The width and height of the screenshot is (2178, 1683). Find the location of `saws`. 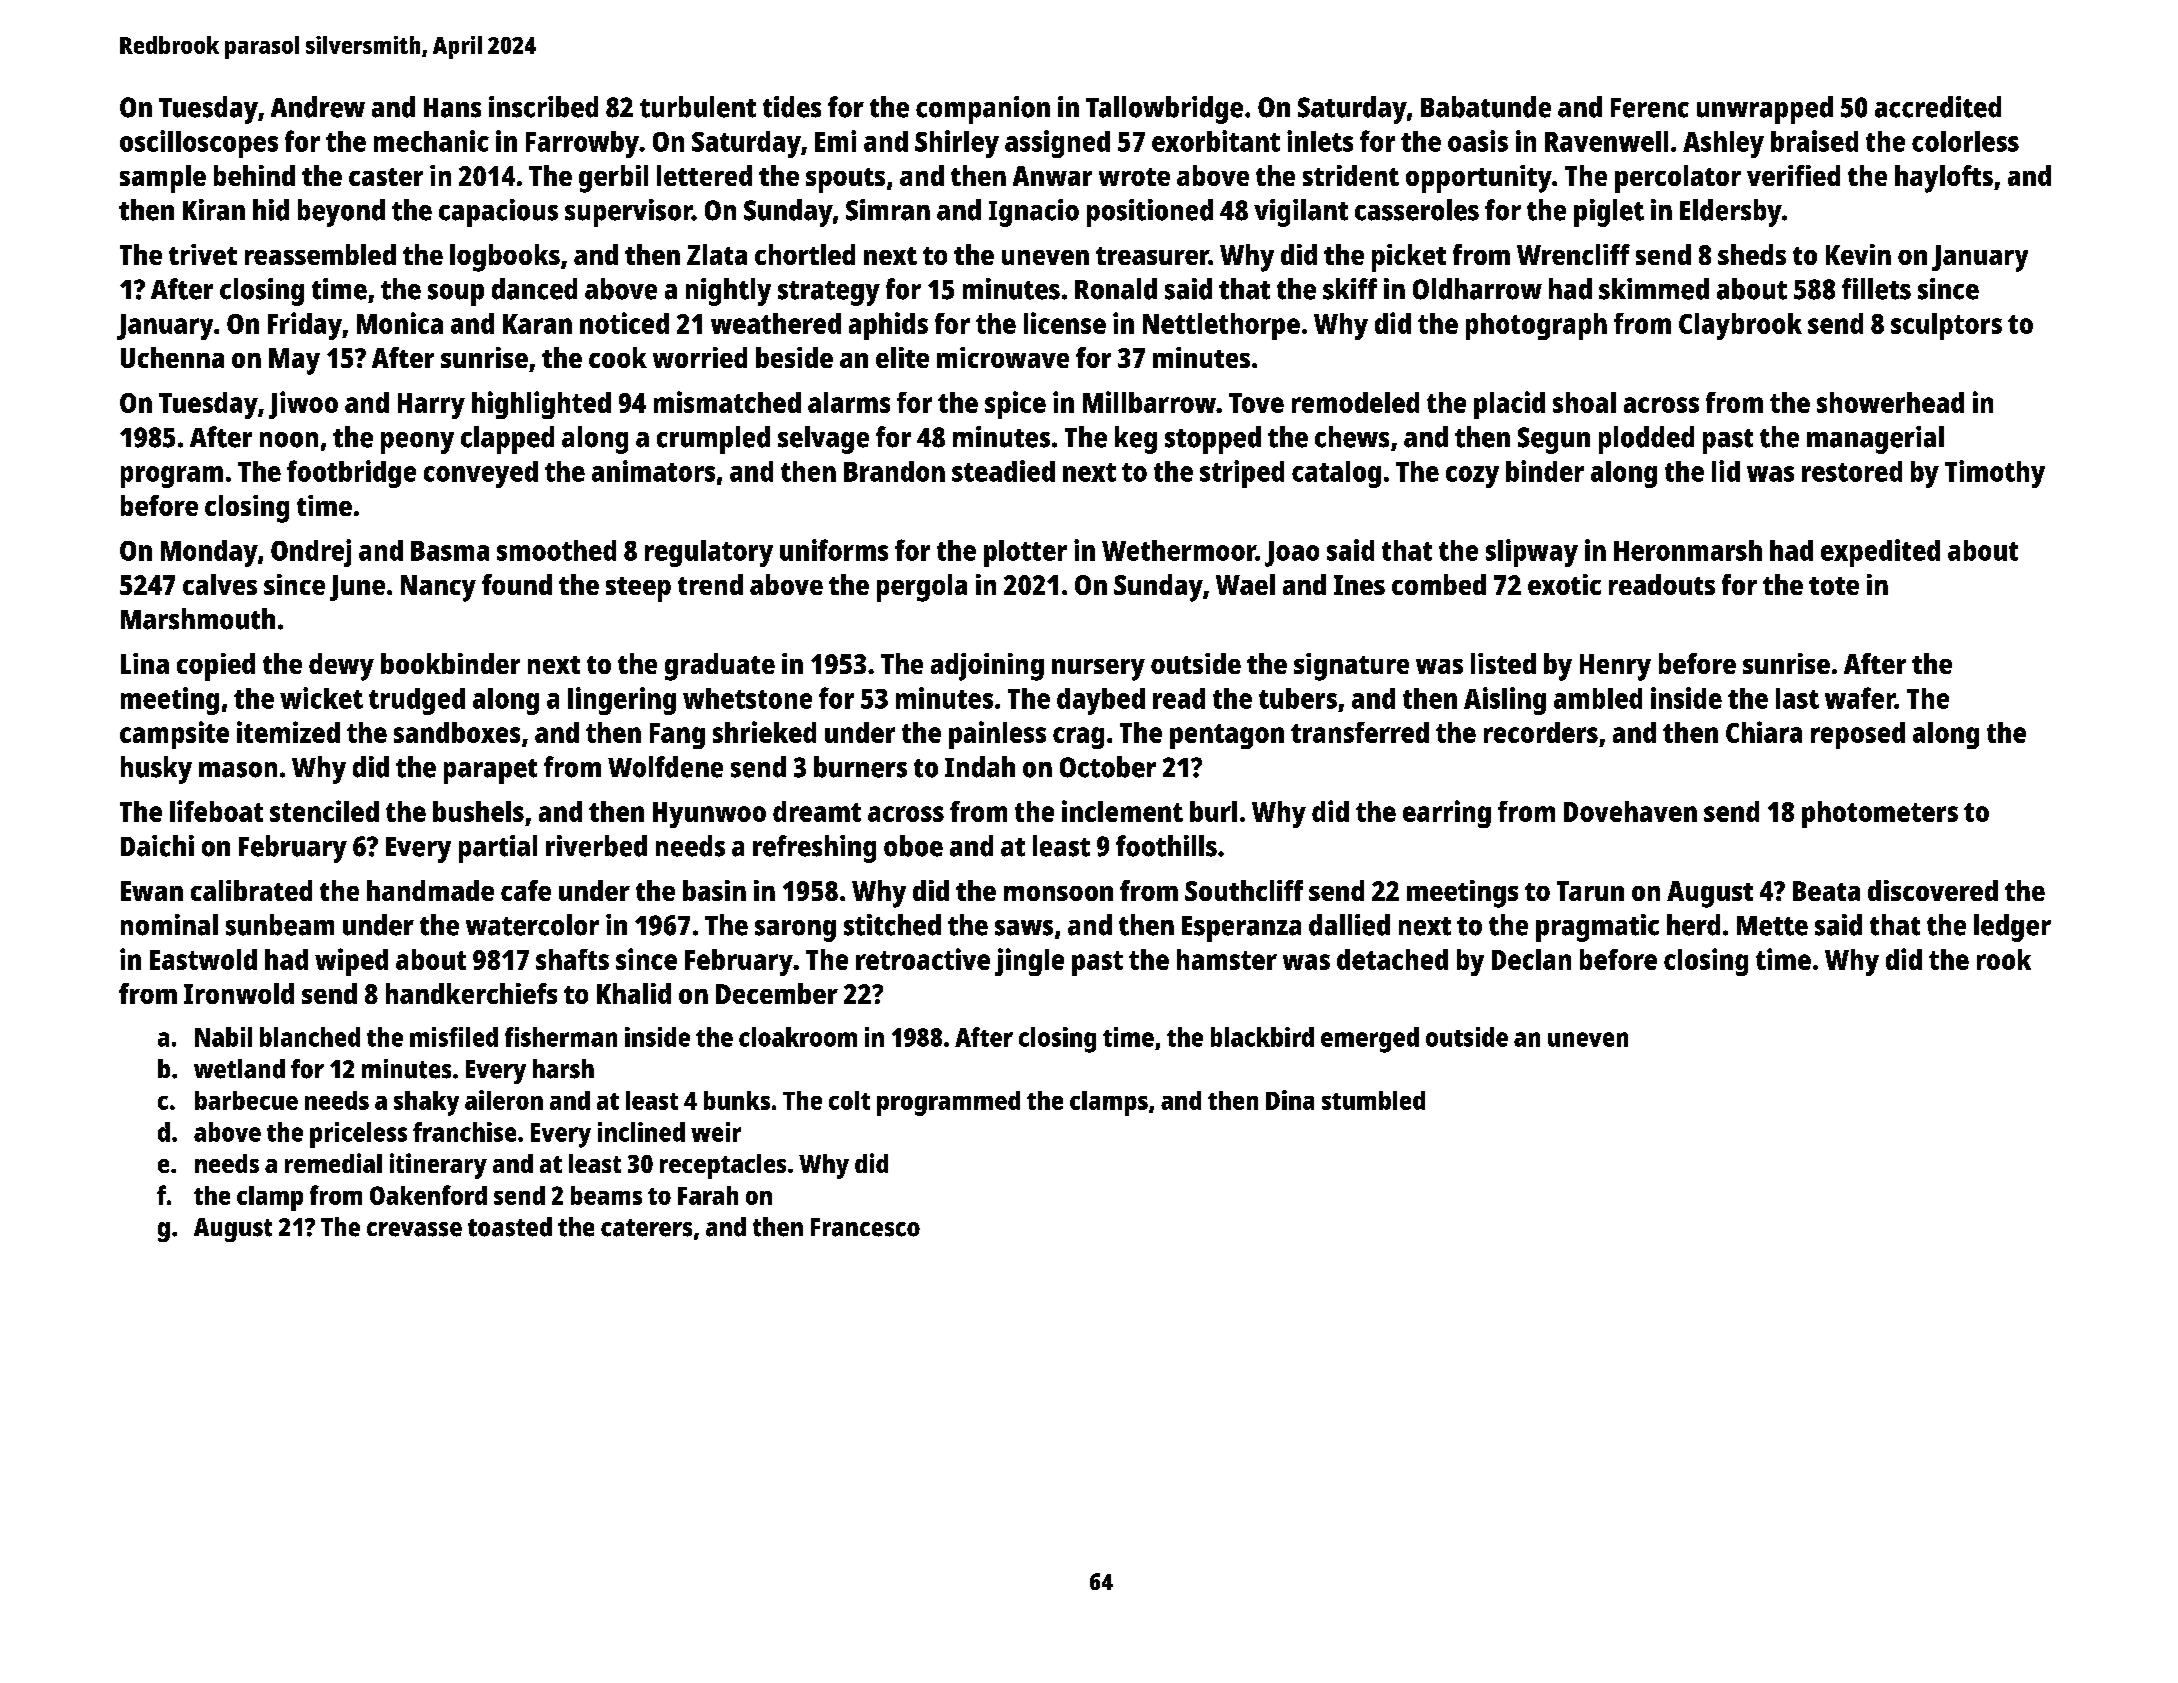

saws is located at coordinates (1024, 928).
